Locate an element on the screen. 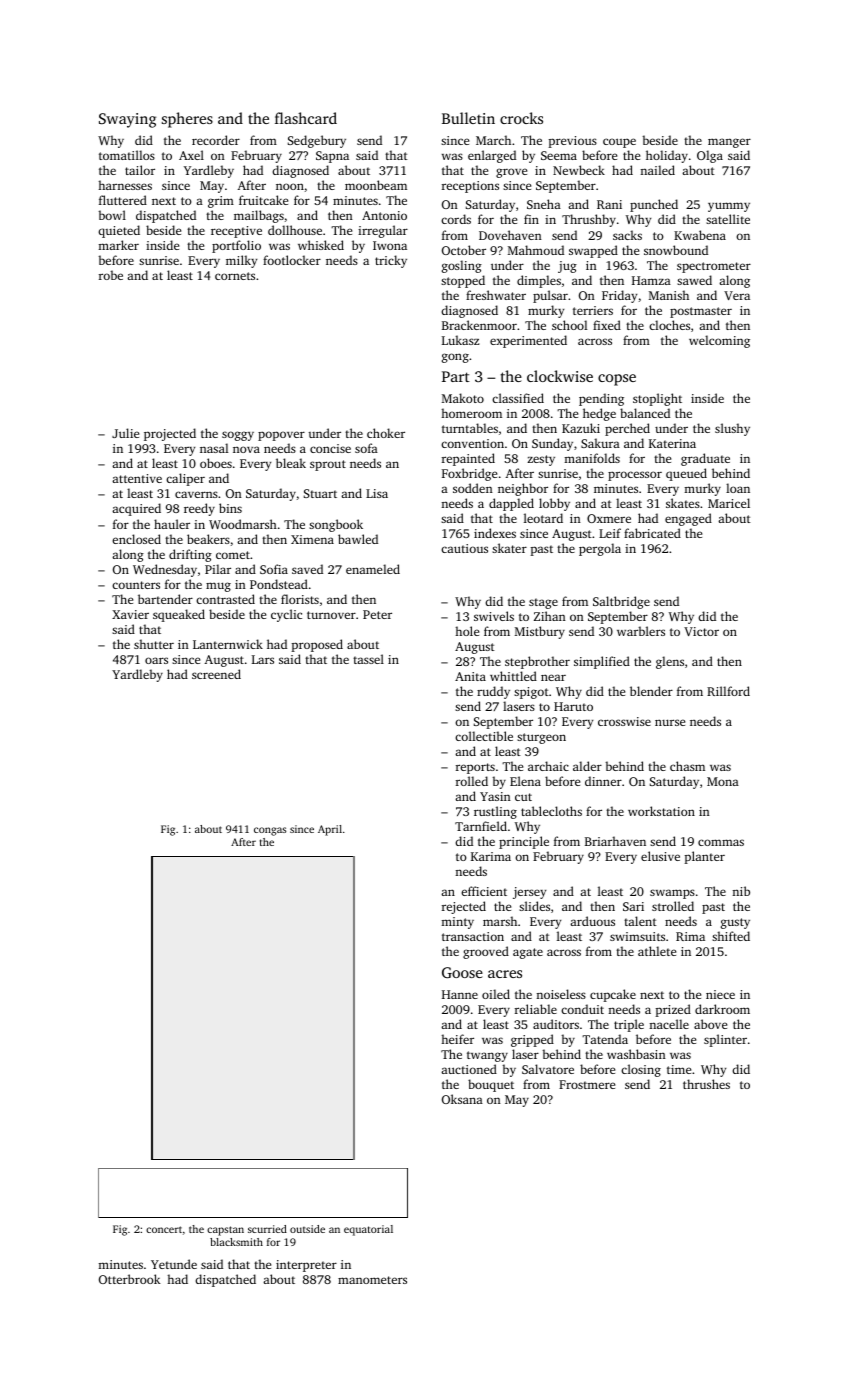 Image resolution: width=849 pixels, height=1400 pixels. Rillford is located at coordinates (728, 691).
